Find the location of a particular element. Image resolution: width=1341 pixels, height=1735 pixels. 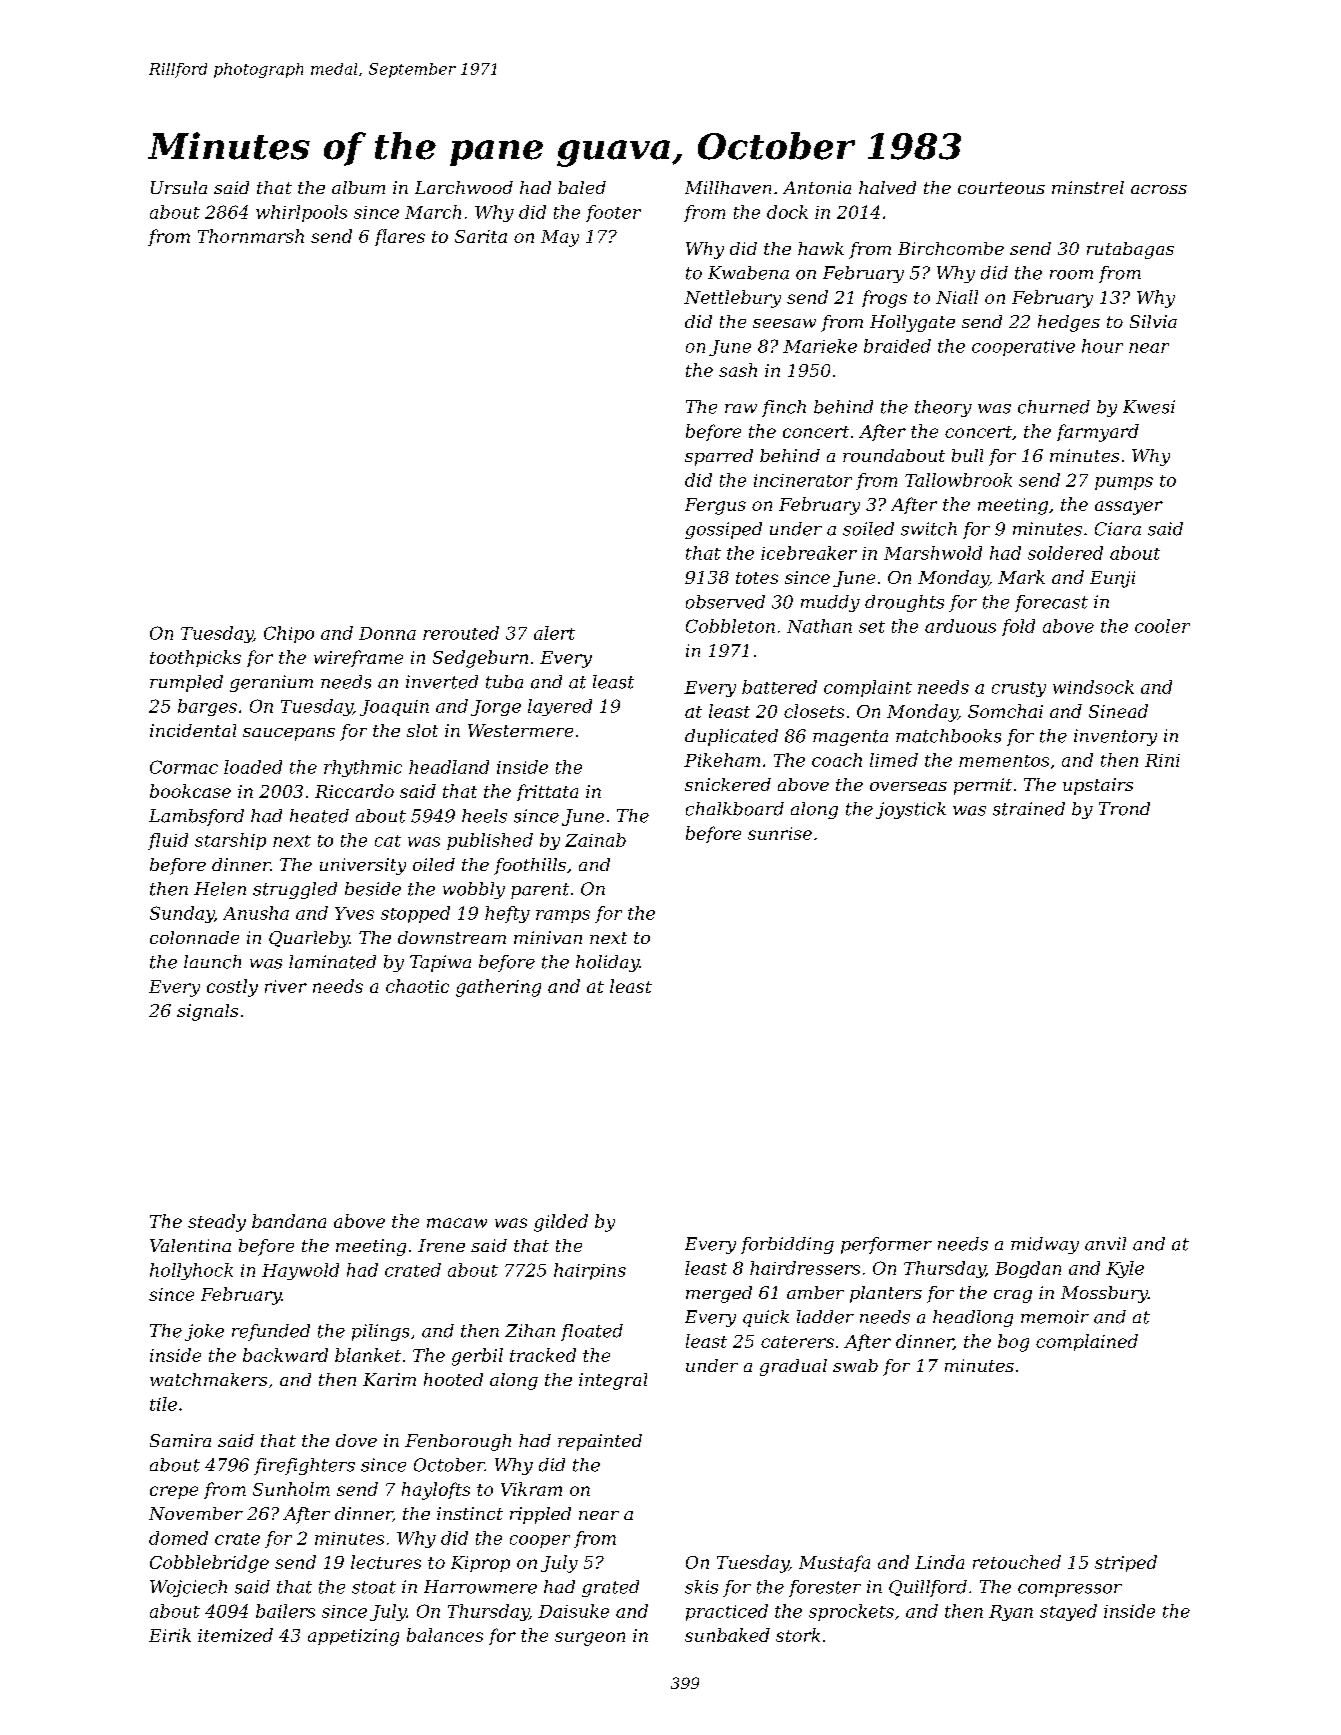

Trond is located at coordinates (1124, 809).
